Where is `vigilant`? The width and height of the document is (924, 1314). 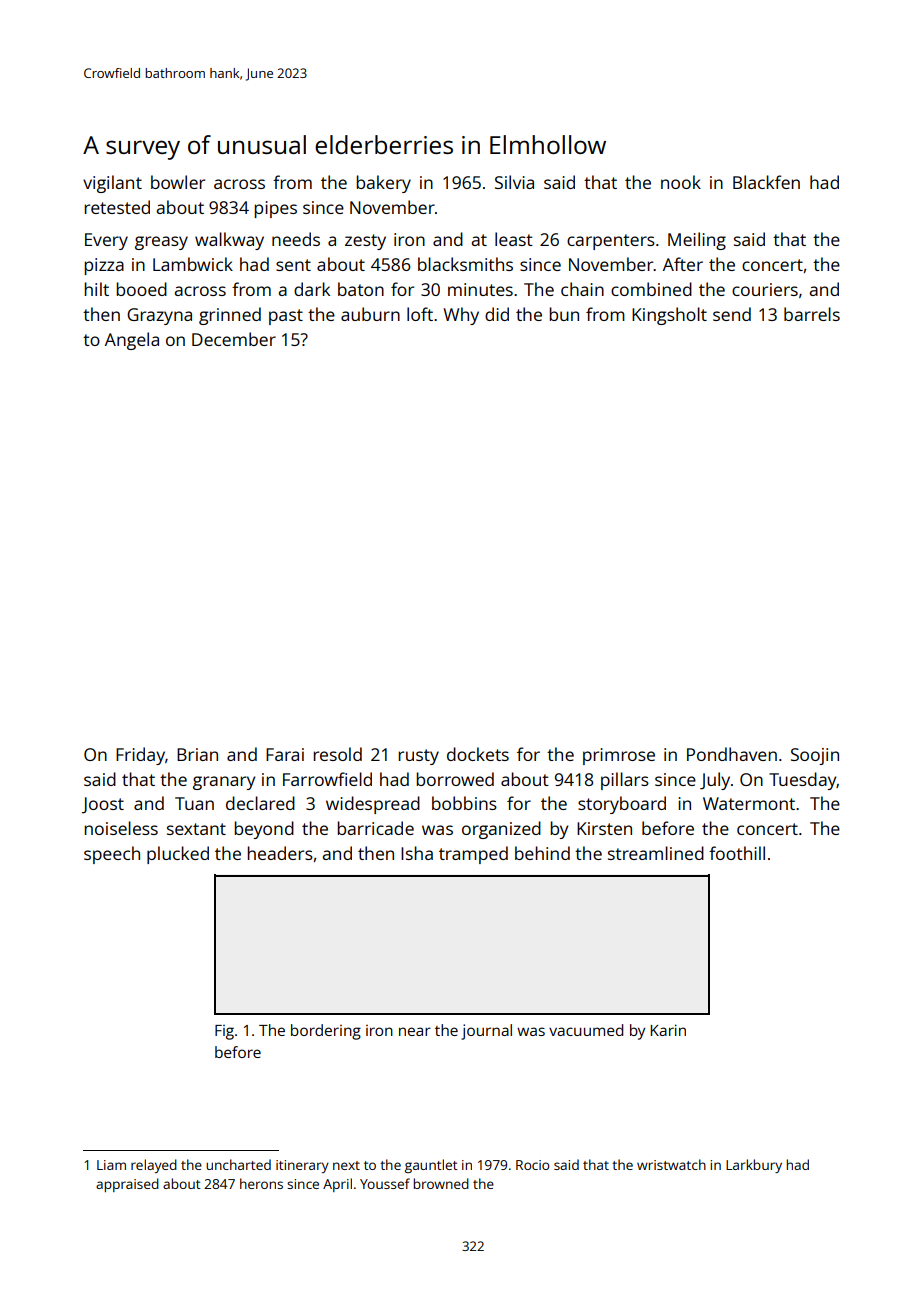
vigilant is located at coordinates (112, 184).
